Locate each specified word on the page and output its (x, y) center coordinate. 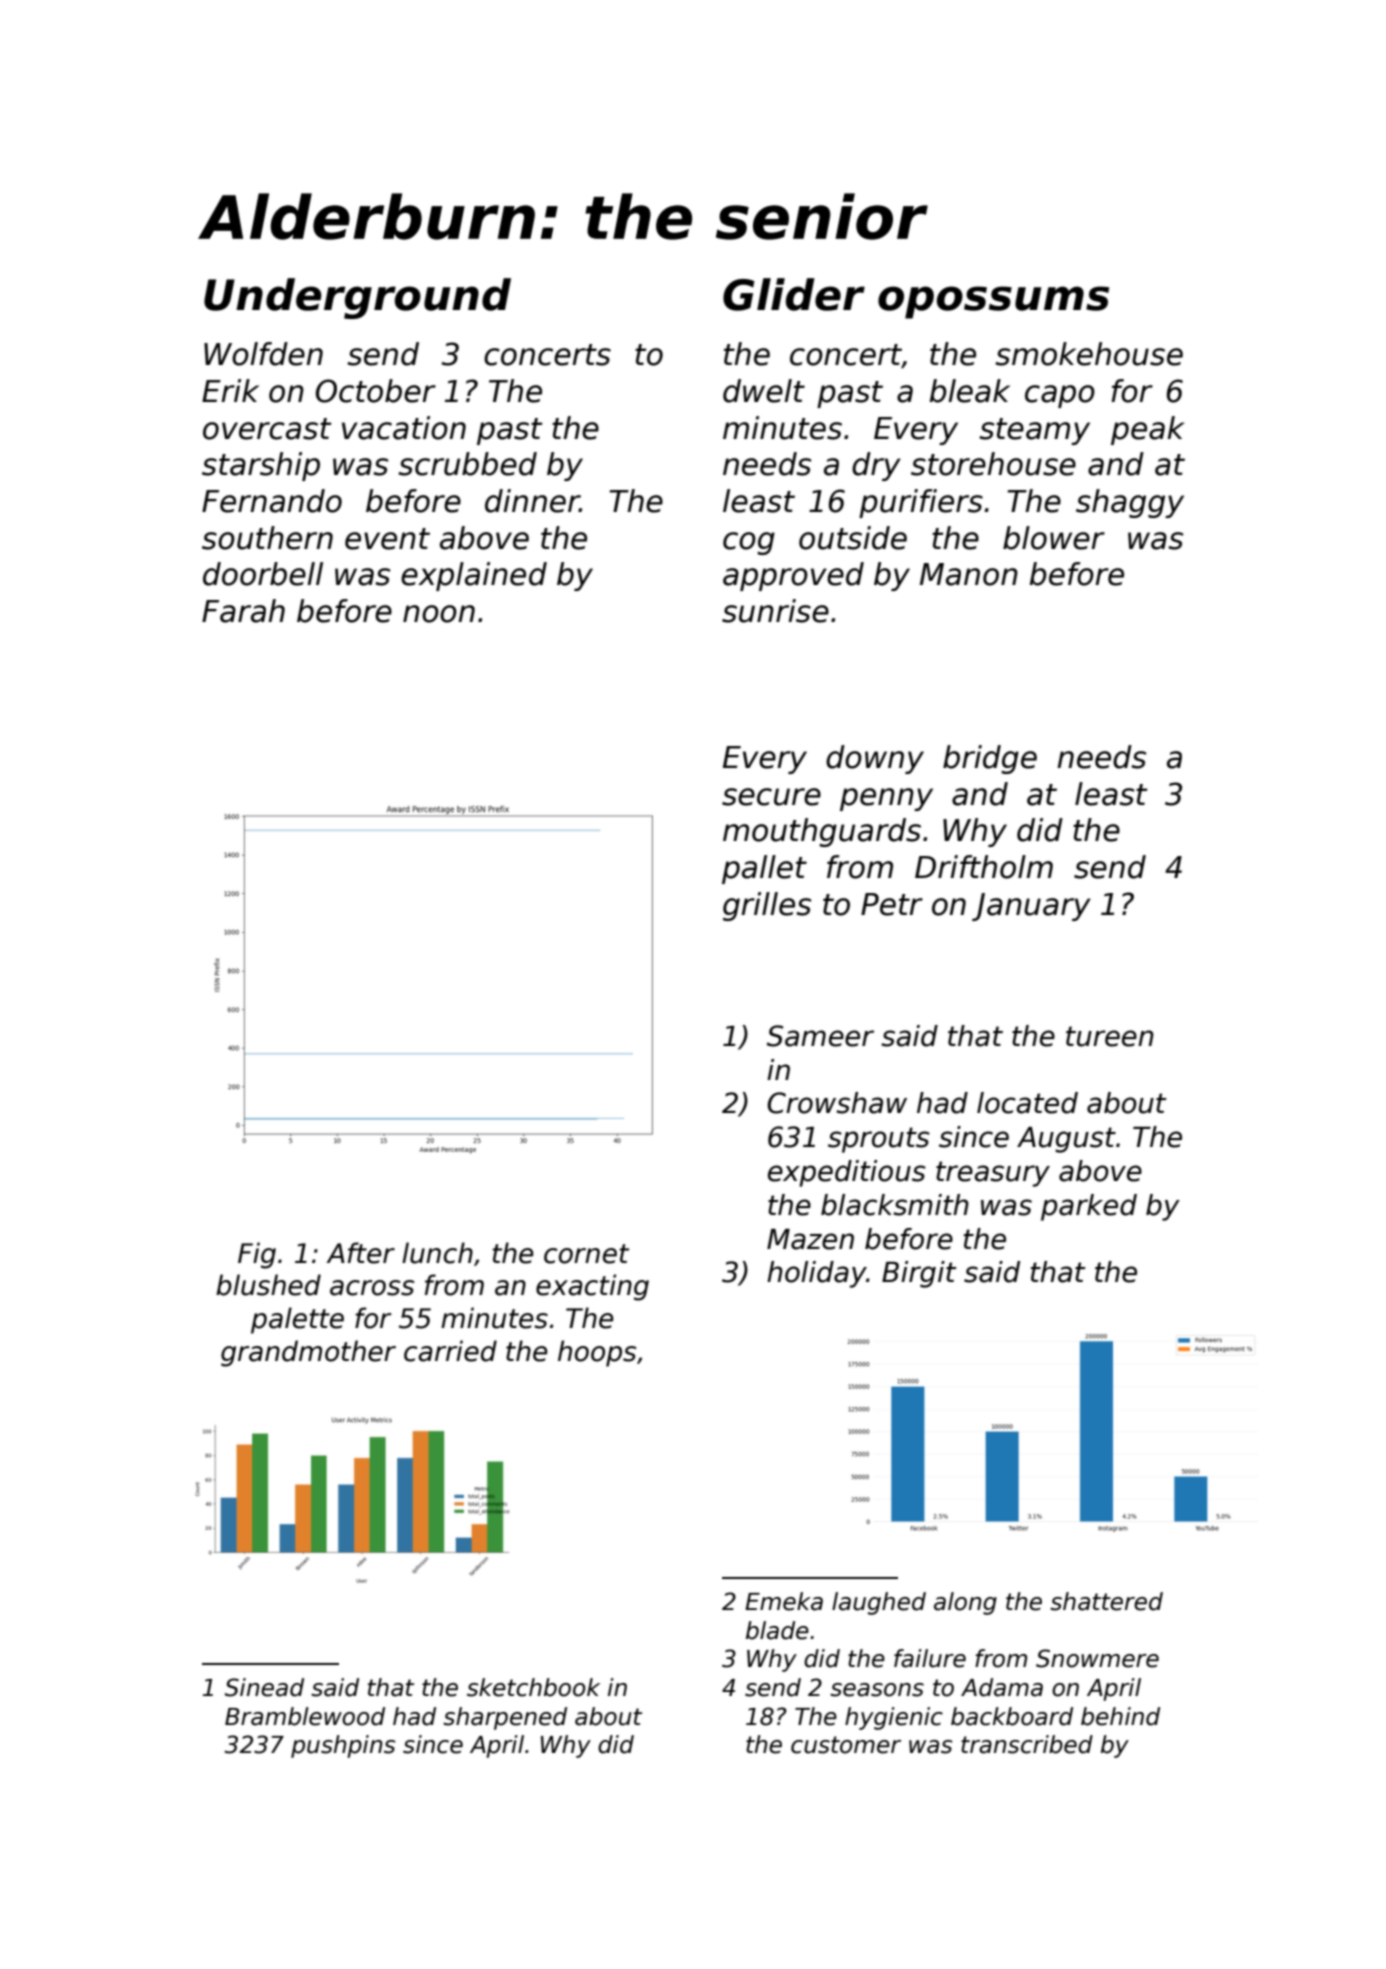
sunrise (775, 611)
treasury (993, 1174)
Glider (794, 294)
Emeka (784, 1601)
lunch (437, 1253)
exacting (592, 1287)
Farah (243, 611)
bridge (990, 759)
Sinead (264, 1687)
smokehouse (1089, 354)
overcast (267, 429)
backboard (1012, 1716)
